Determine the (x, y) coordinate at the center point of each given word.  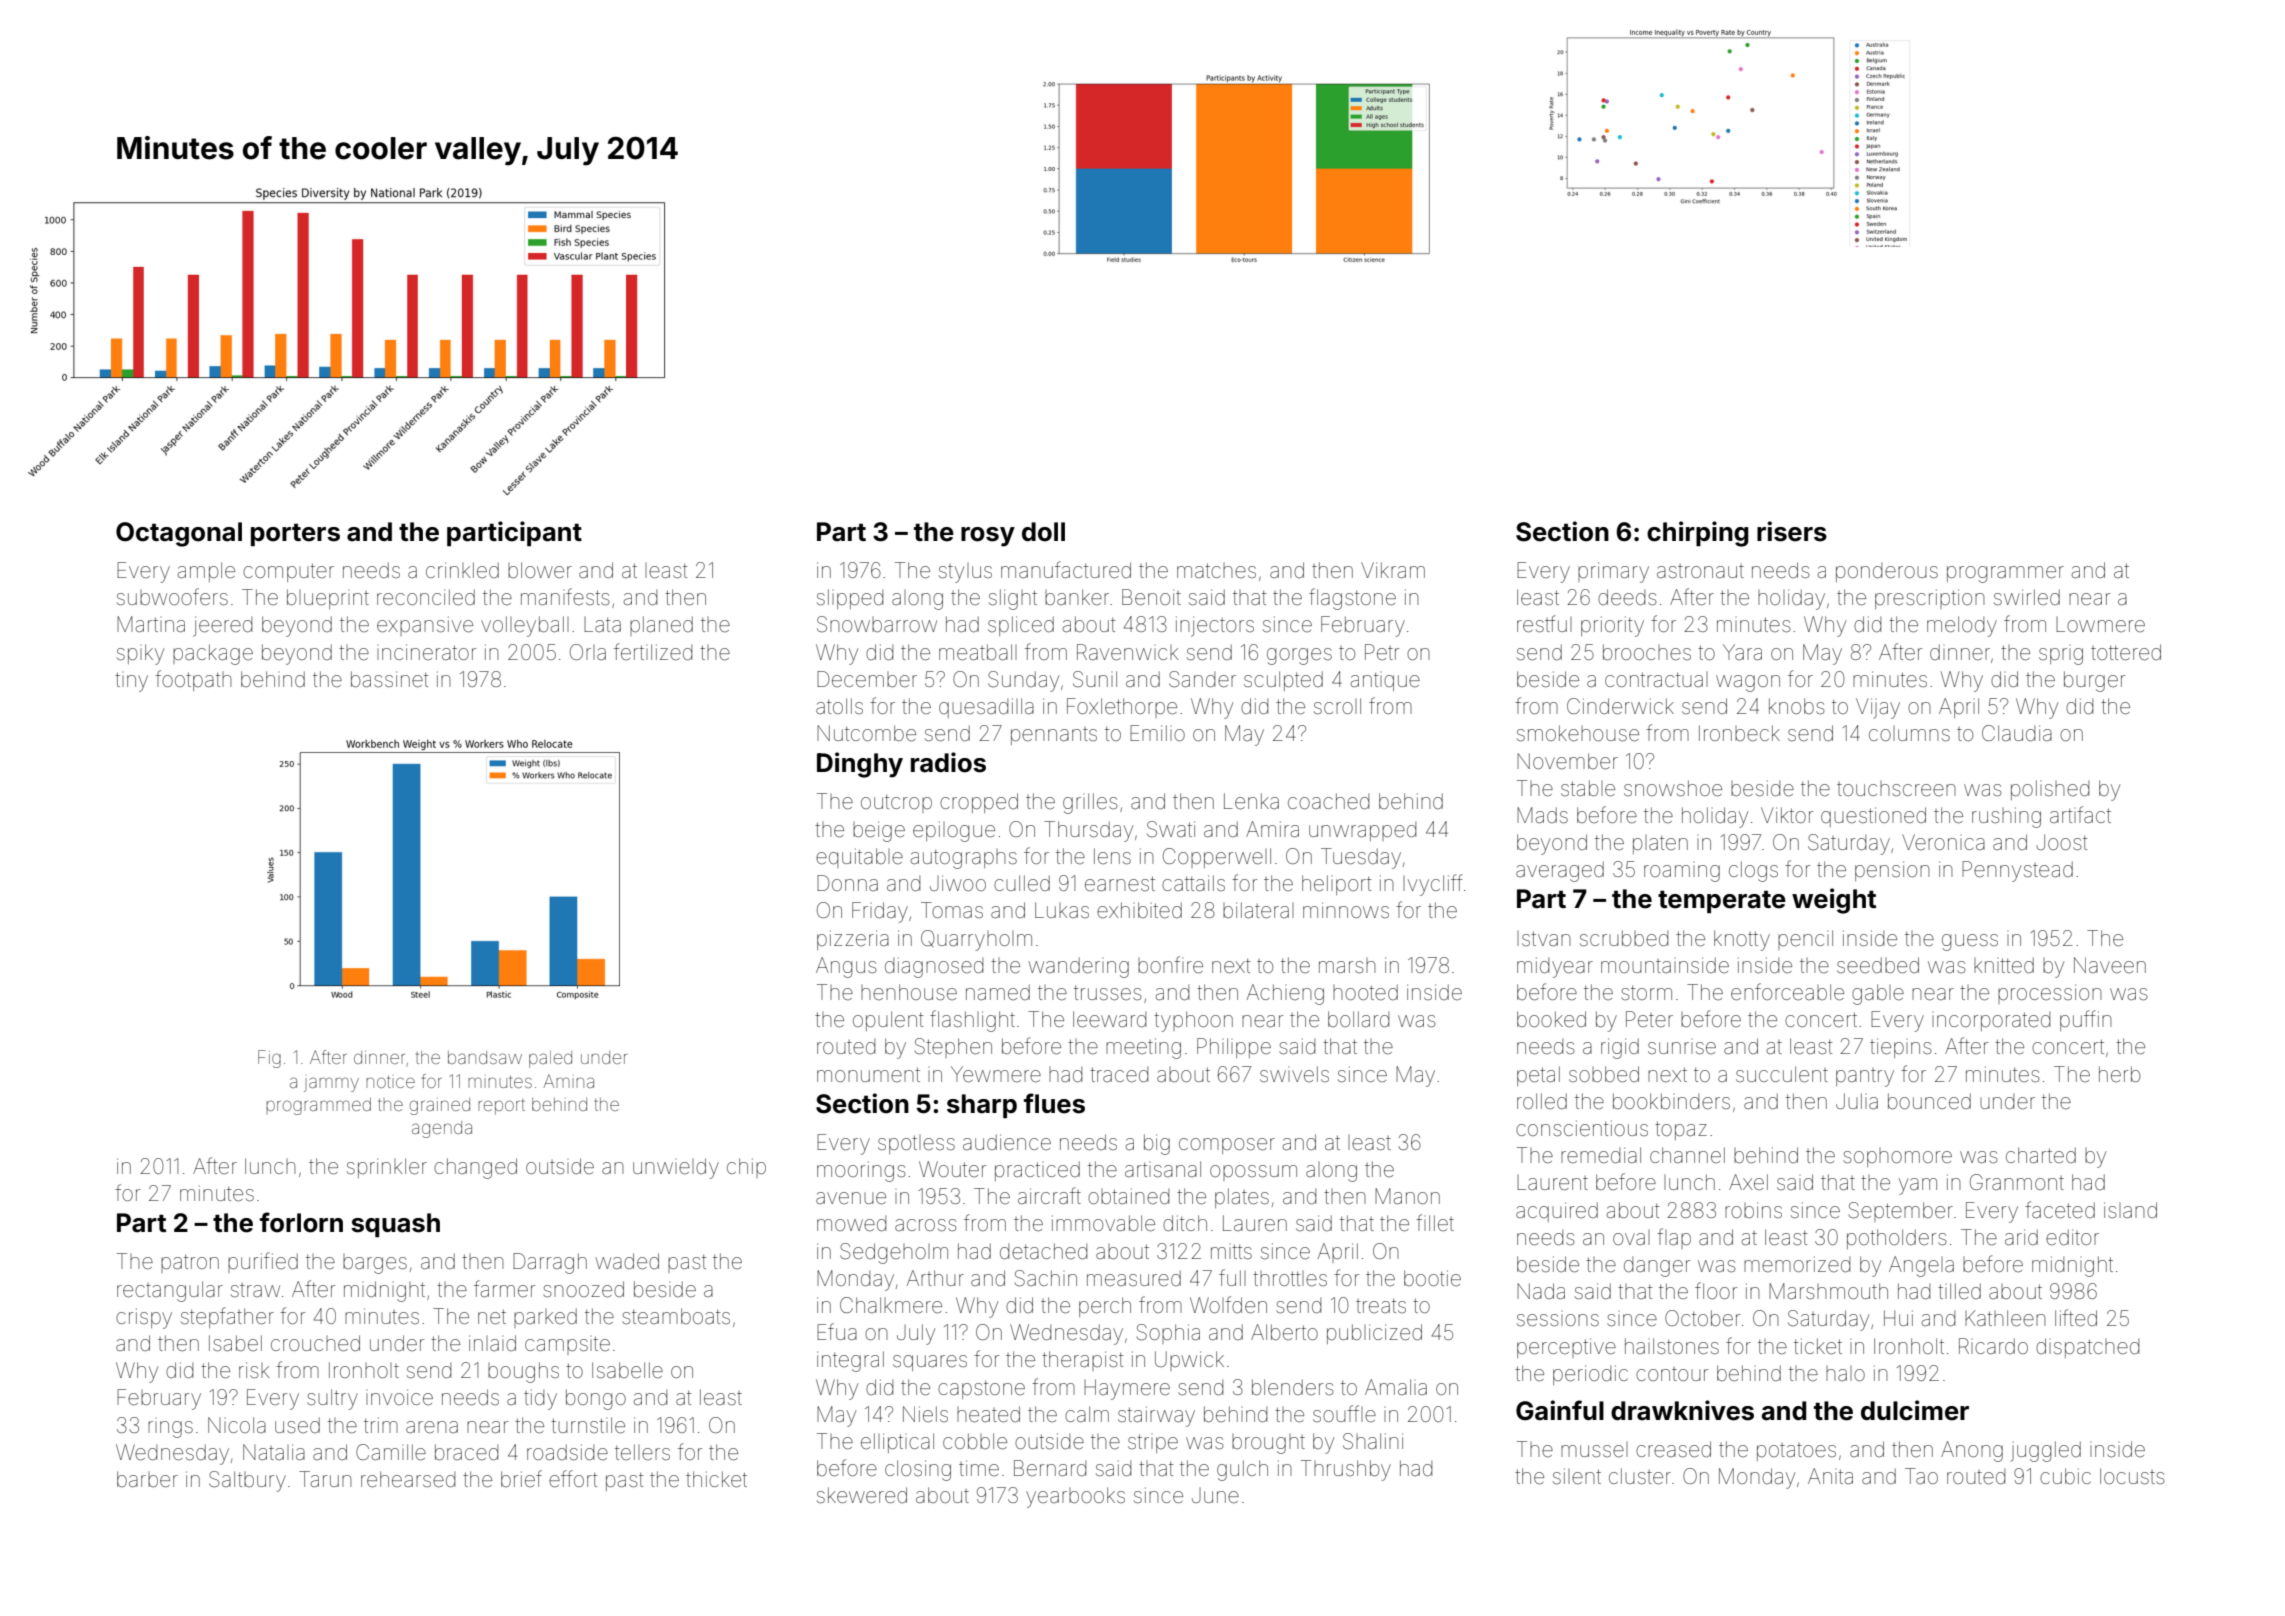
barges (375, 1264)
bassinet (389, 679)
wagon (1748, 683)
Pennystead (2017, 871)
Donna (847, 883)
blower (540, 570)
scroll (1337, 706)
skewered (862, 1495)
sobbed (1604, 1074)
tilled (1959, 1291)
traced (1119, 1074)
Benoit (1151, 597)
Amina (568, 1081)
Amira (1272, 829)
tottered (2126, 652)
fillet (1435, 1222)
